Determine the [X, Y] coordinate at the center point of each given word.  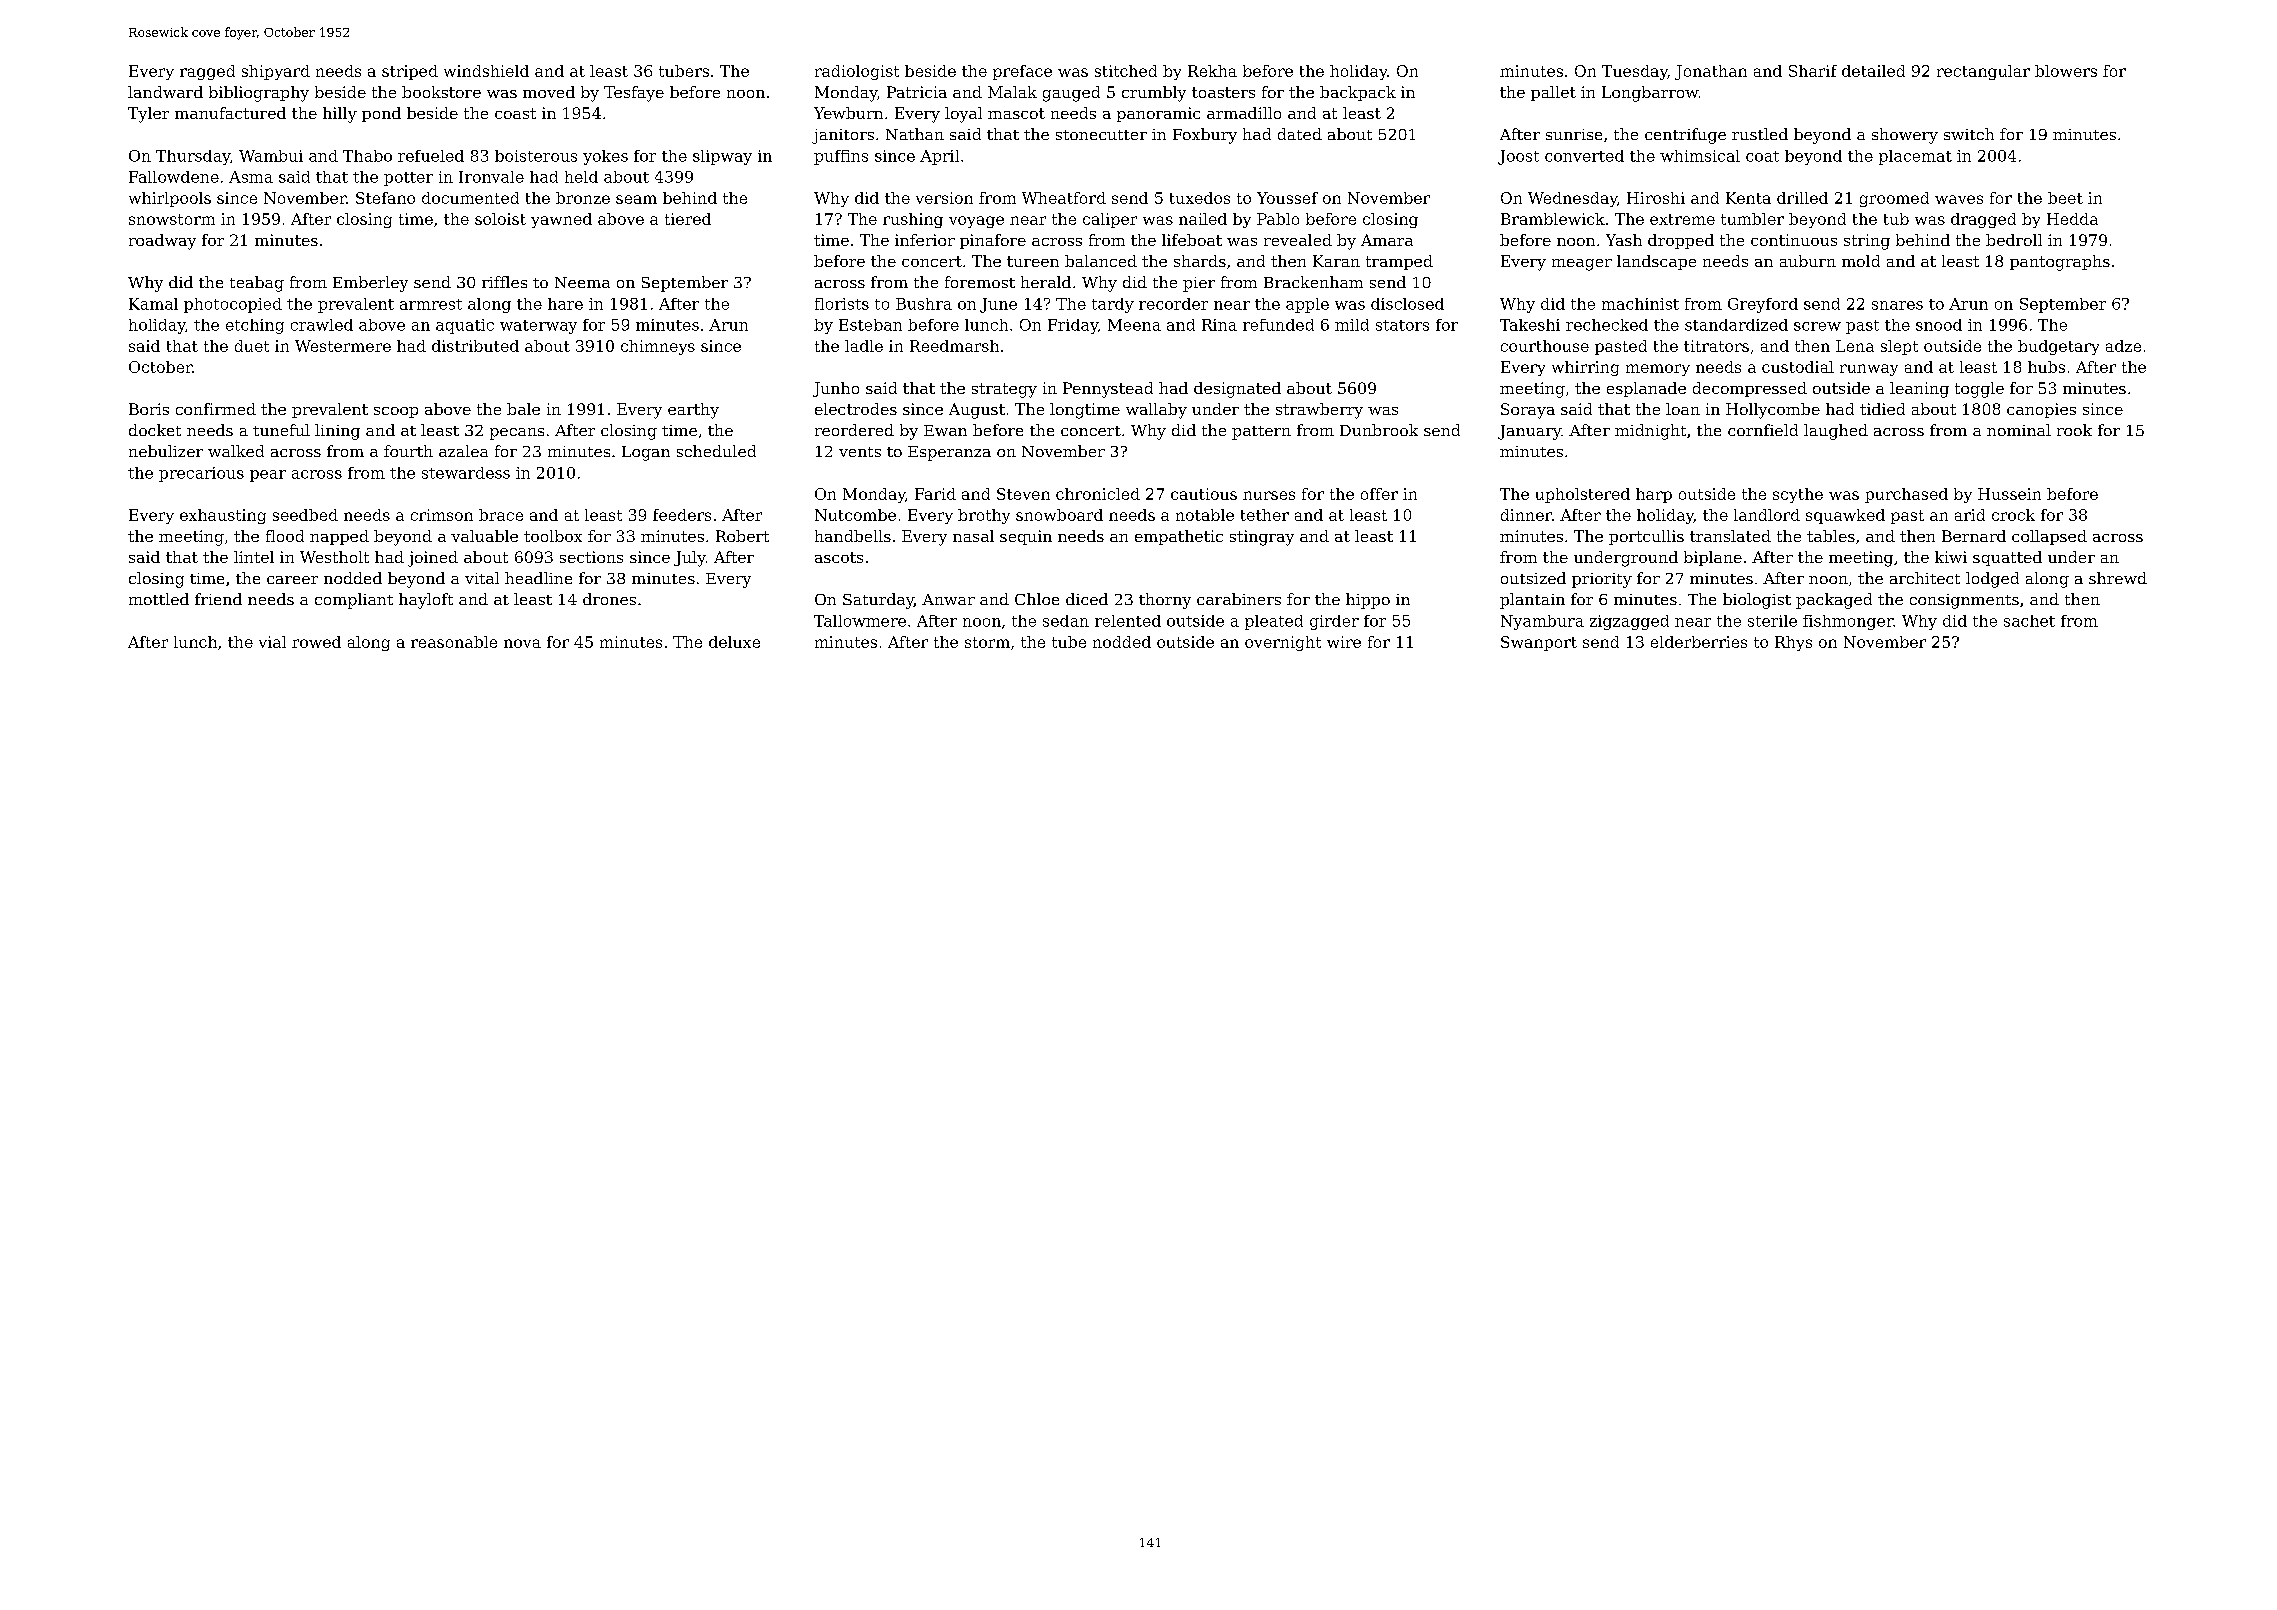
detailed [1873, 71]
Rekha [1212, 71]
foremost [980, 282]
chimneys [658, 347]
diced [1087, 599]
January [1529, 432]
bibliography [259, 94]
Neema [582, 282]
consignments [1964, 601]
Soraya [1528, 411]
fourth [408, 451]
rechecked [1607, 325]
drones [609, 599]
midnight [1650, 432]
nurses [1269, 495]
